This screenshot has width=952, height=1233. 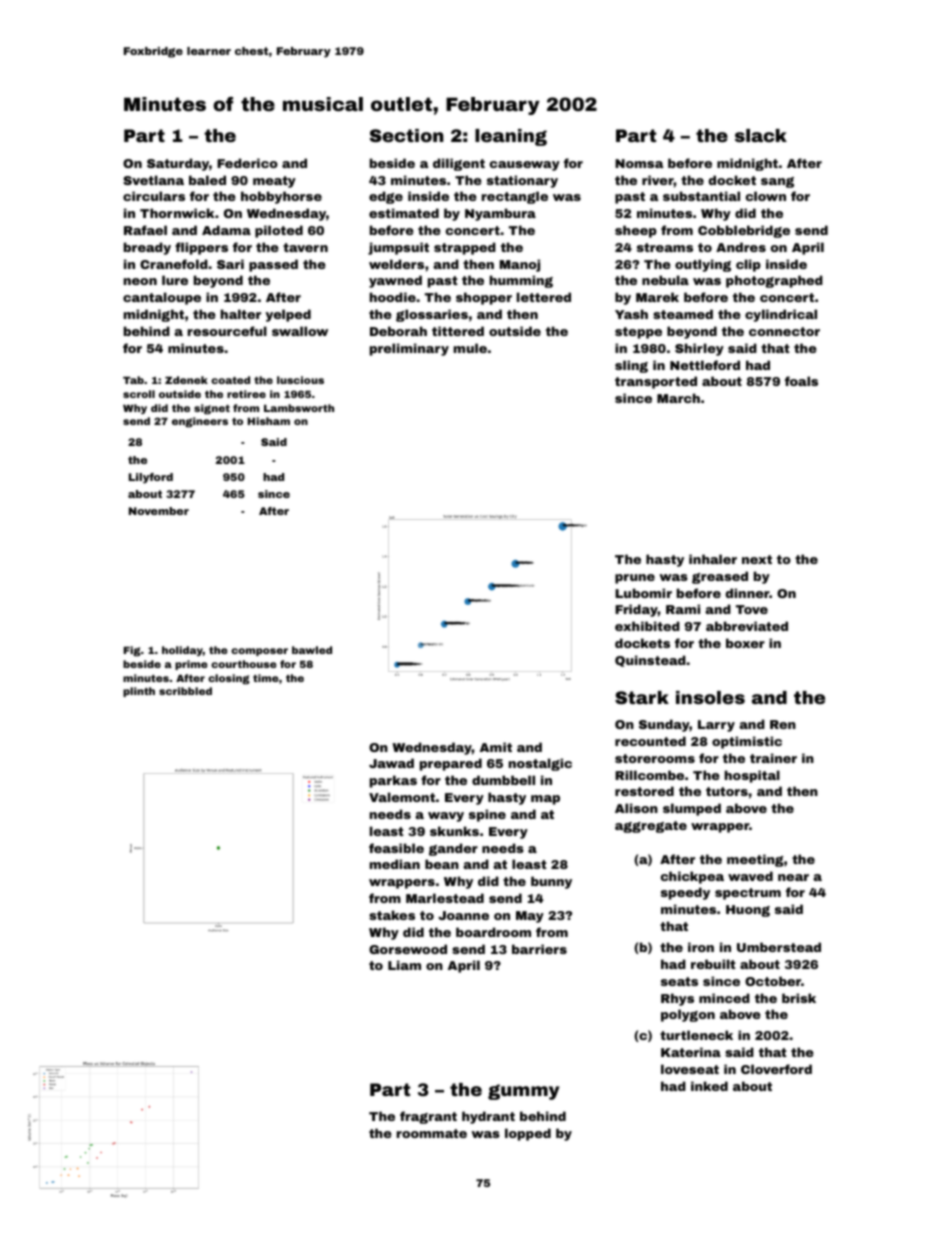 I want to click on mule, so click(x=470, y=348).
